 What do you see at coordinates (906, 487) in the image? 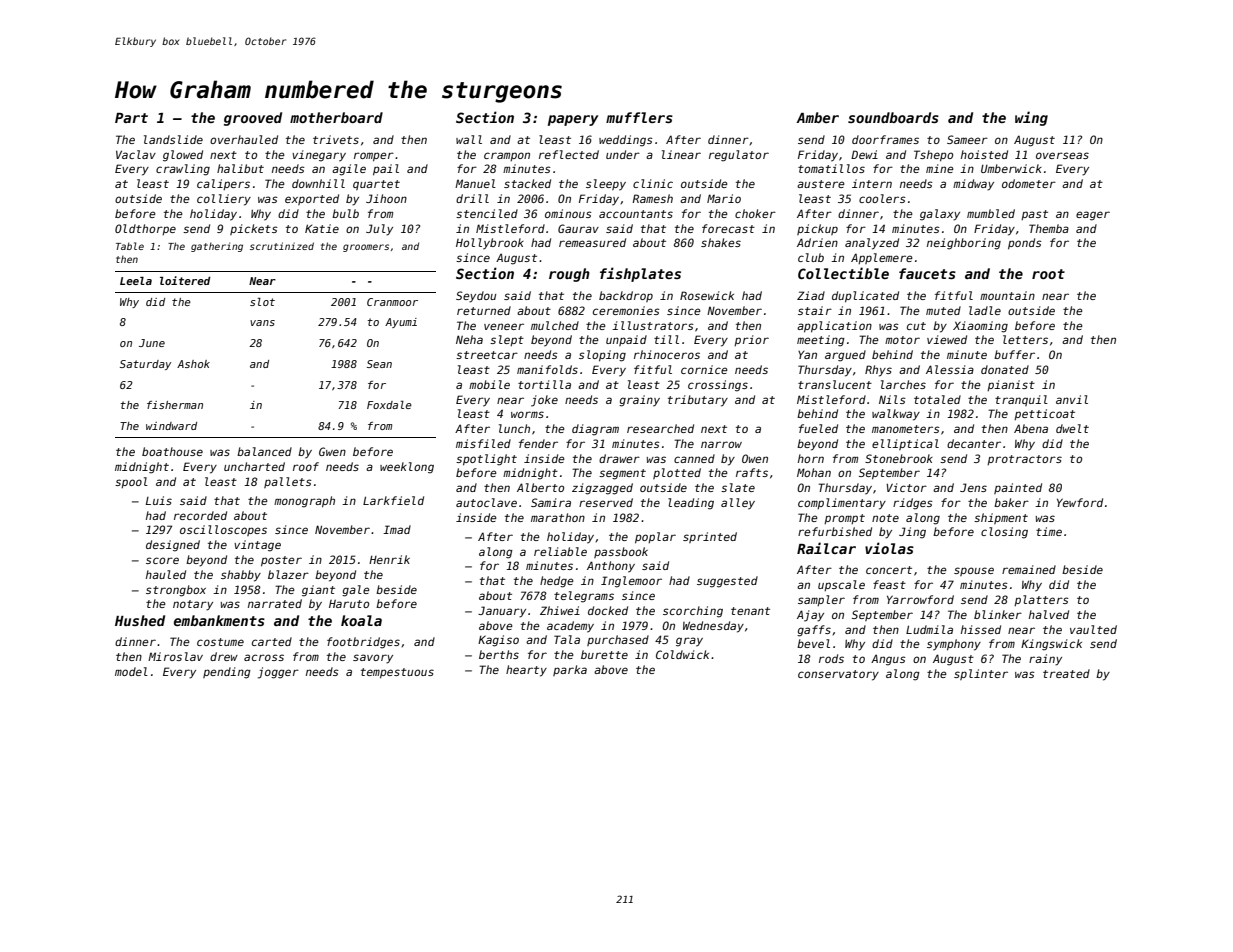
I see `Victor` at bounding box center [906, 487].
